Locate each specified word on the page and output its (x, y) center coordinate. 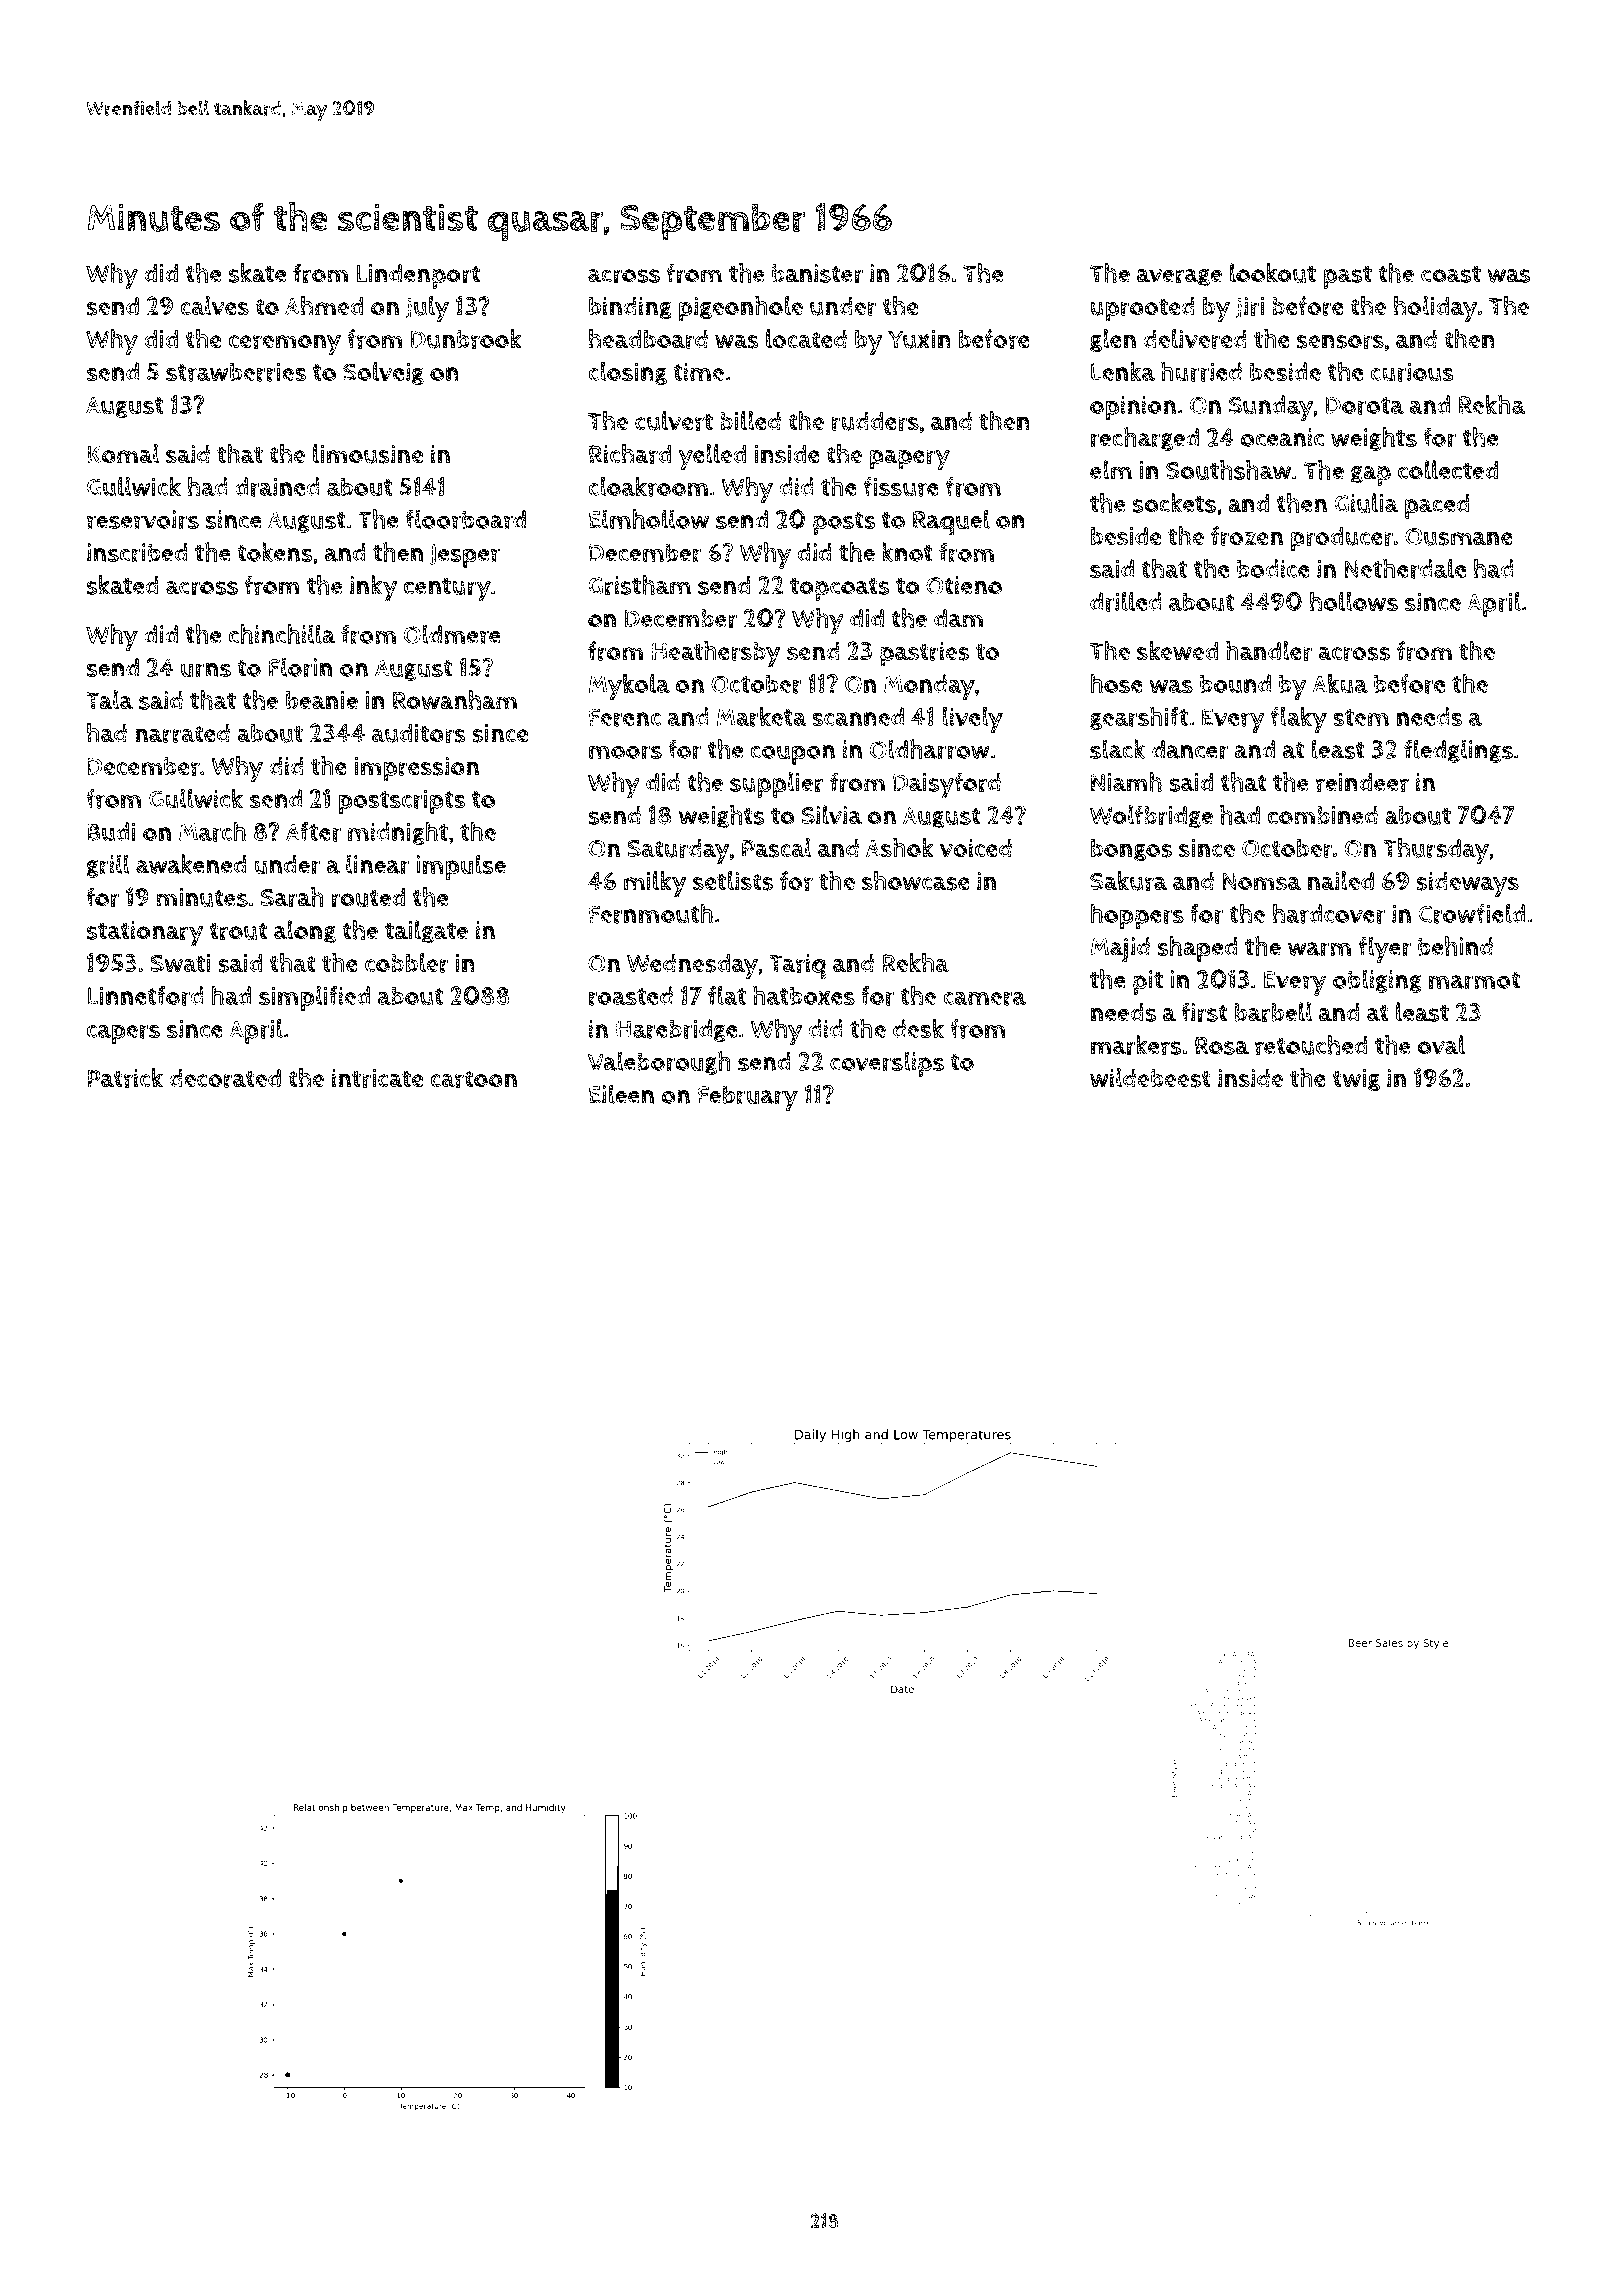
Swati (180, 963)
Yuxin (919, 339)
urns (206, 670)
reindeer (1362, 782)
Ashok (900, 848)
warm (1319, 949)
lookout (1273, 273)
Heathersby (716, 654)
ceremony (285, 344)
